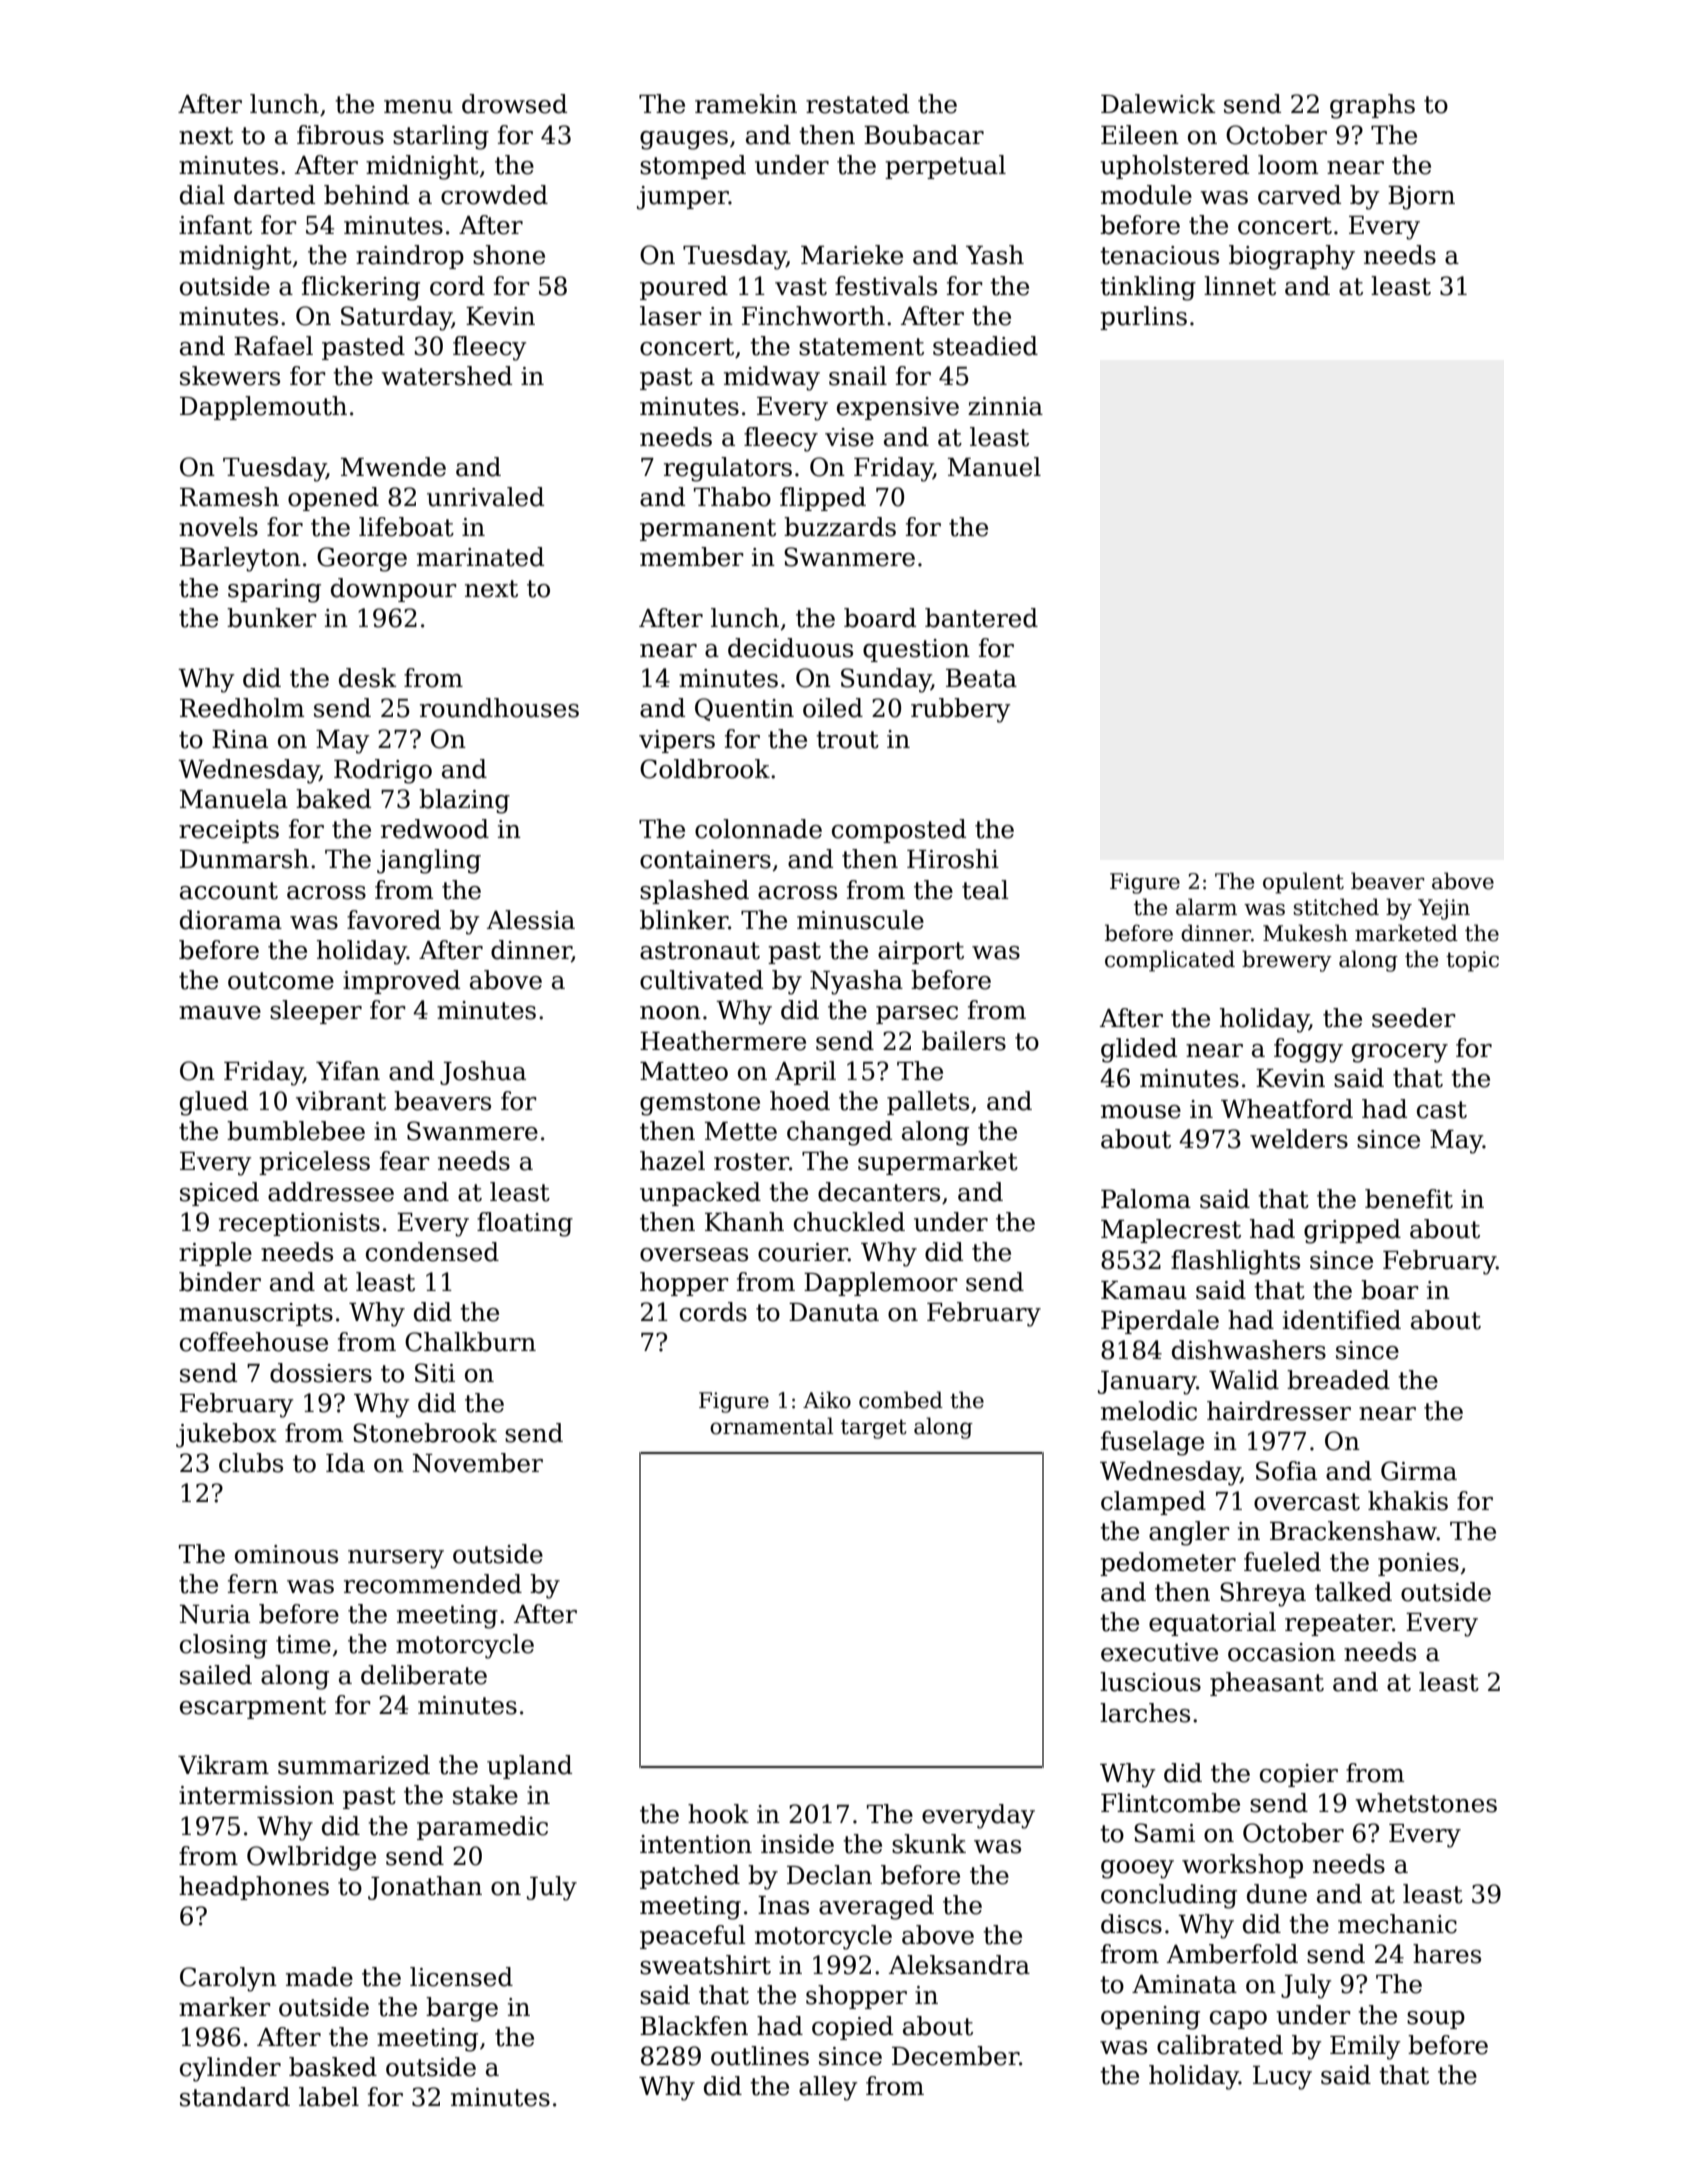 This screenshot has width=1683, height=2178. Describe the element at coordinates (1249, 1350) in the screenshot. I see `dishwashers` at that location.
